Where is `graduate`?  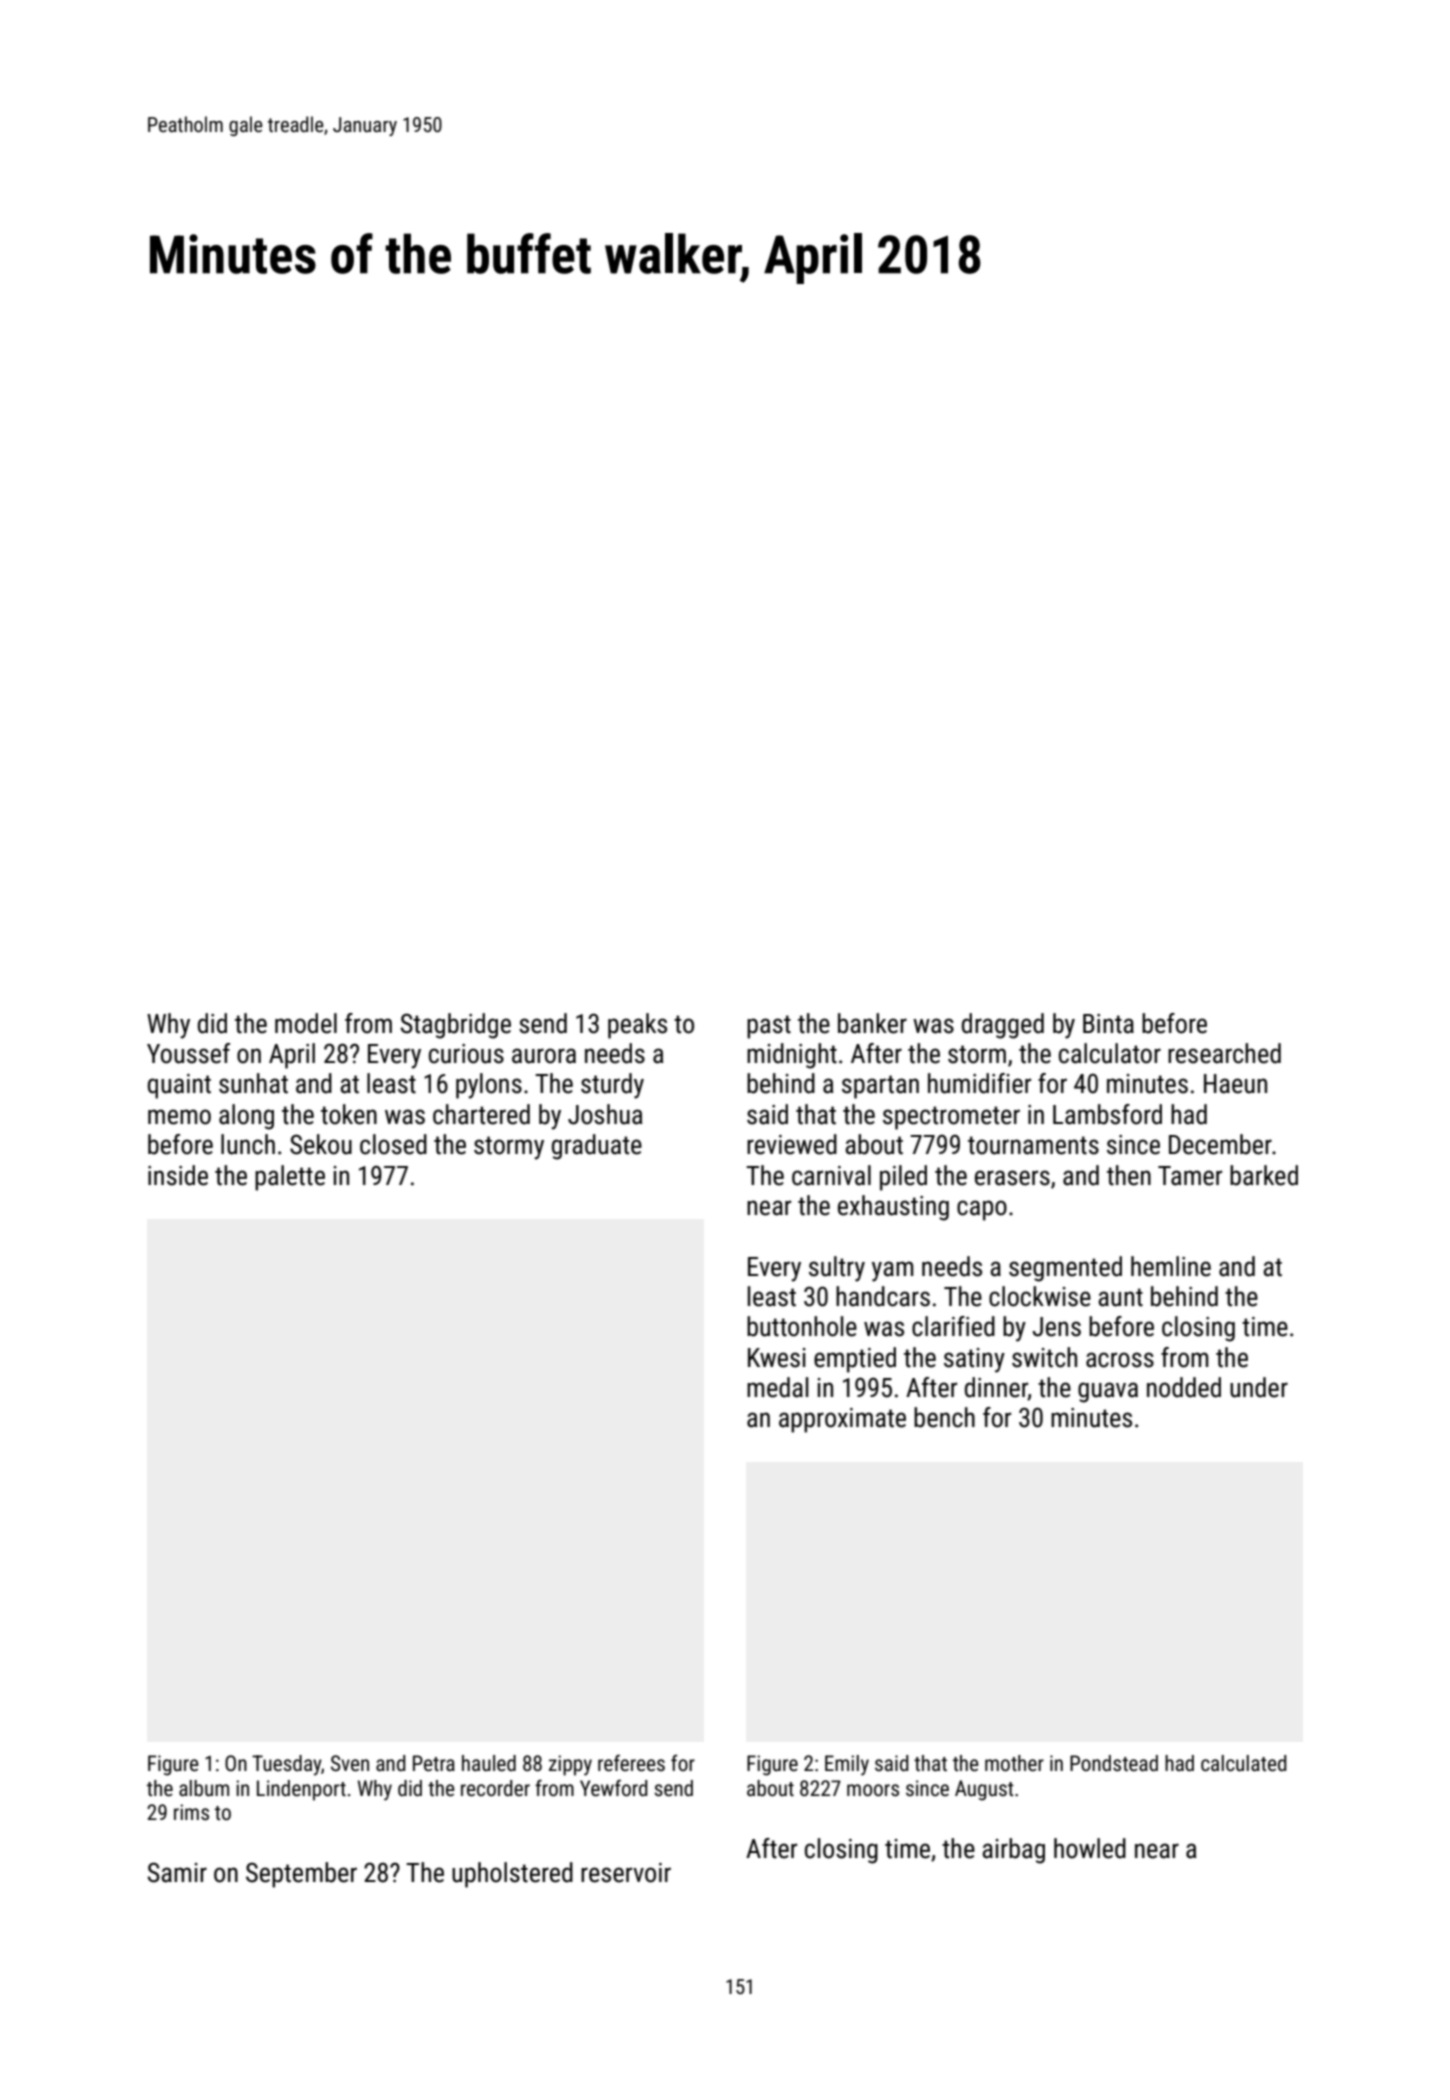 graduate is located at coordinates (597, 1147).
